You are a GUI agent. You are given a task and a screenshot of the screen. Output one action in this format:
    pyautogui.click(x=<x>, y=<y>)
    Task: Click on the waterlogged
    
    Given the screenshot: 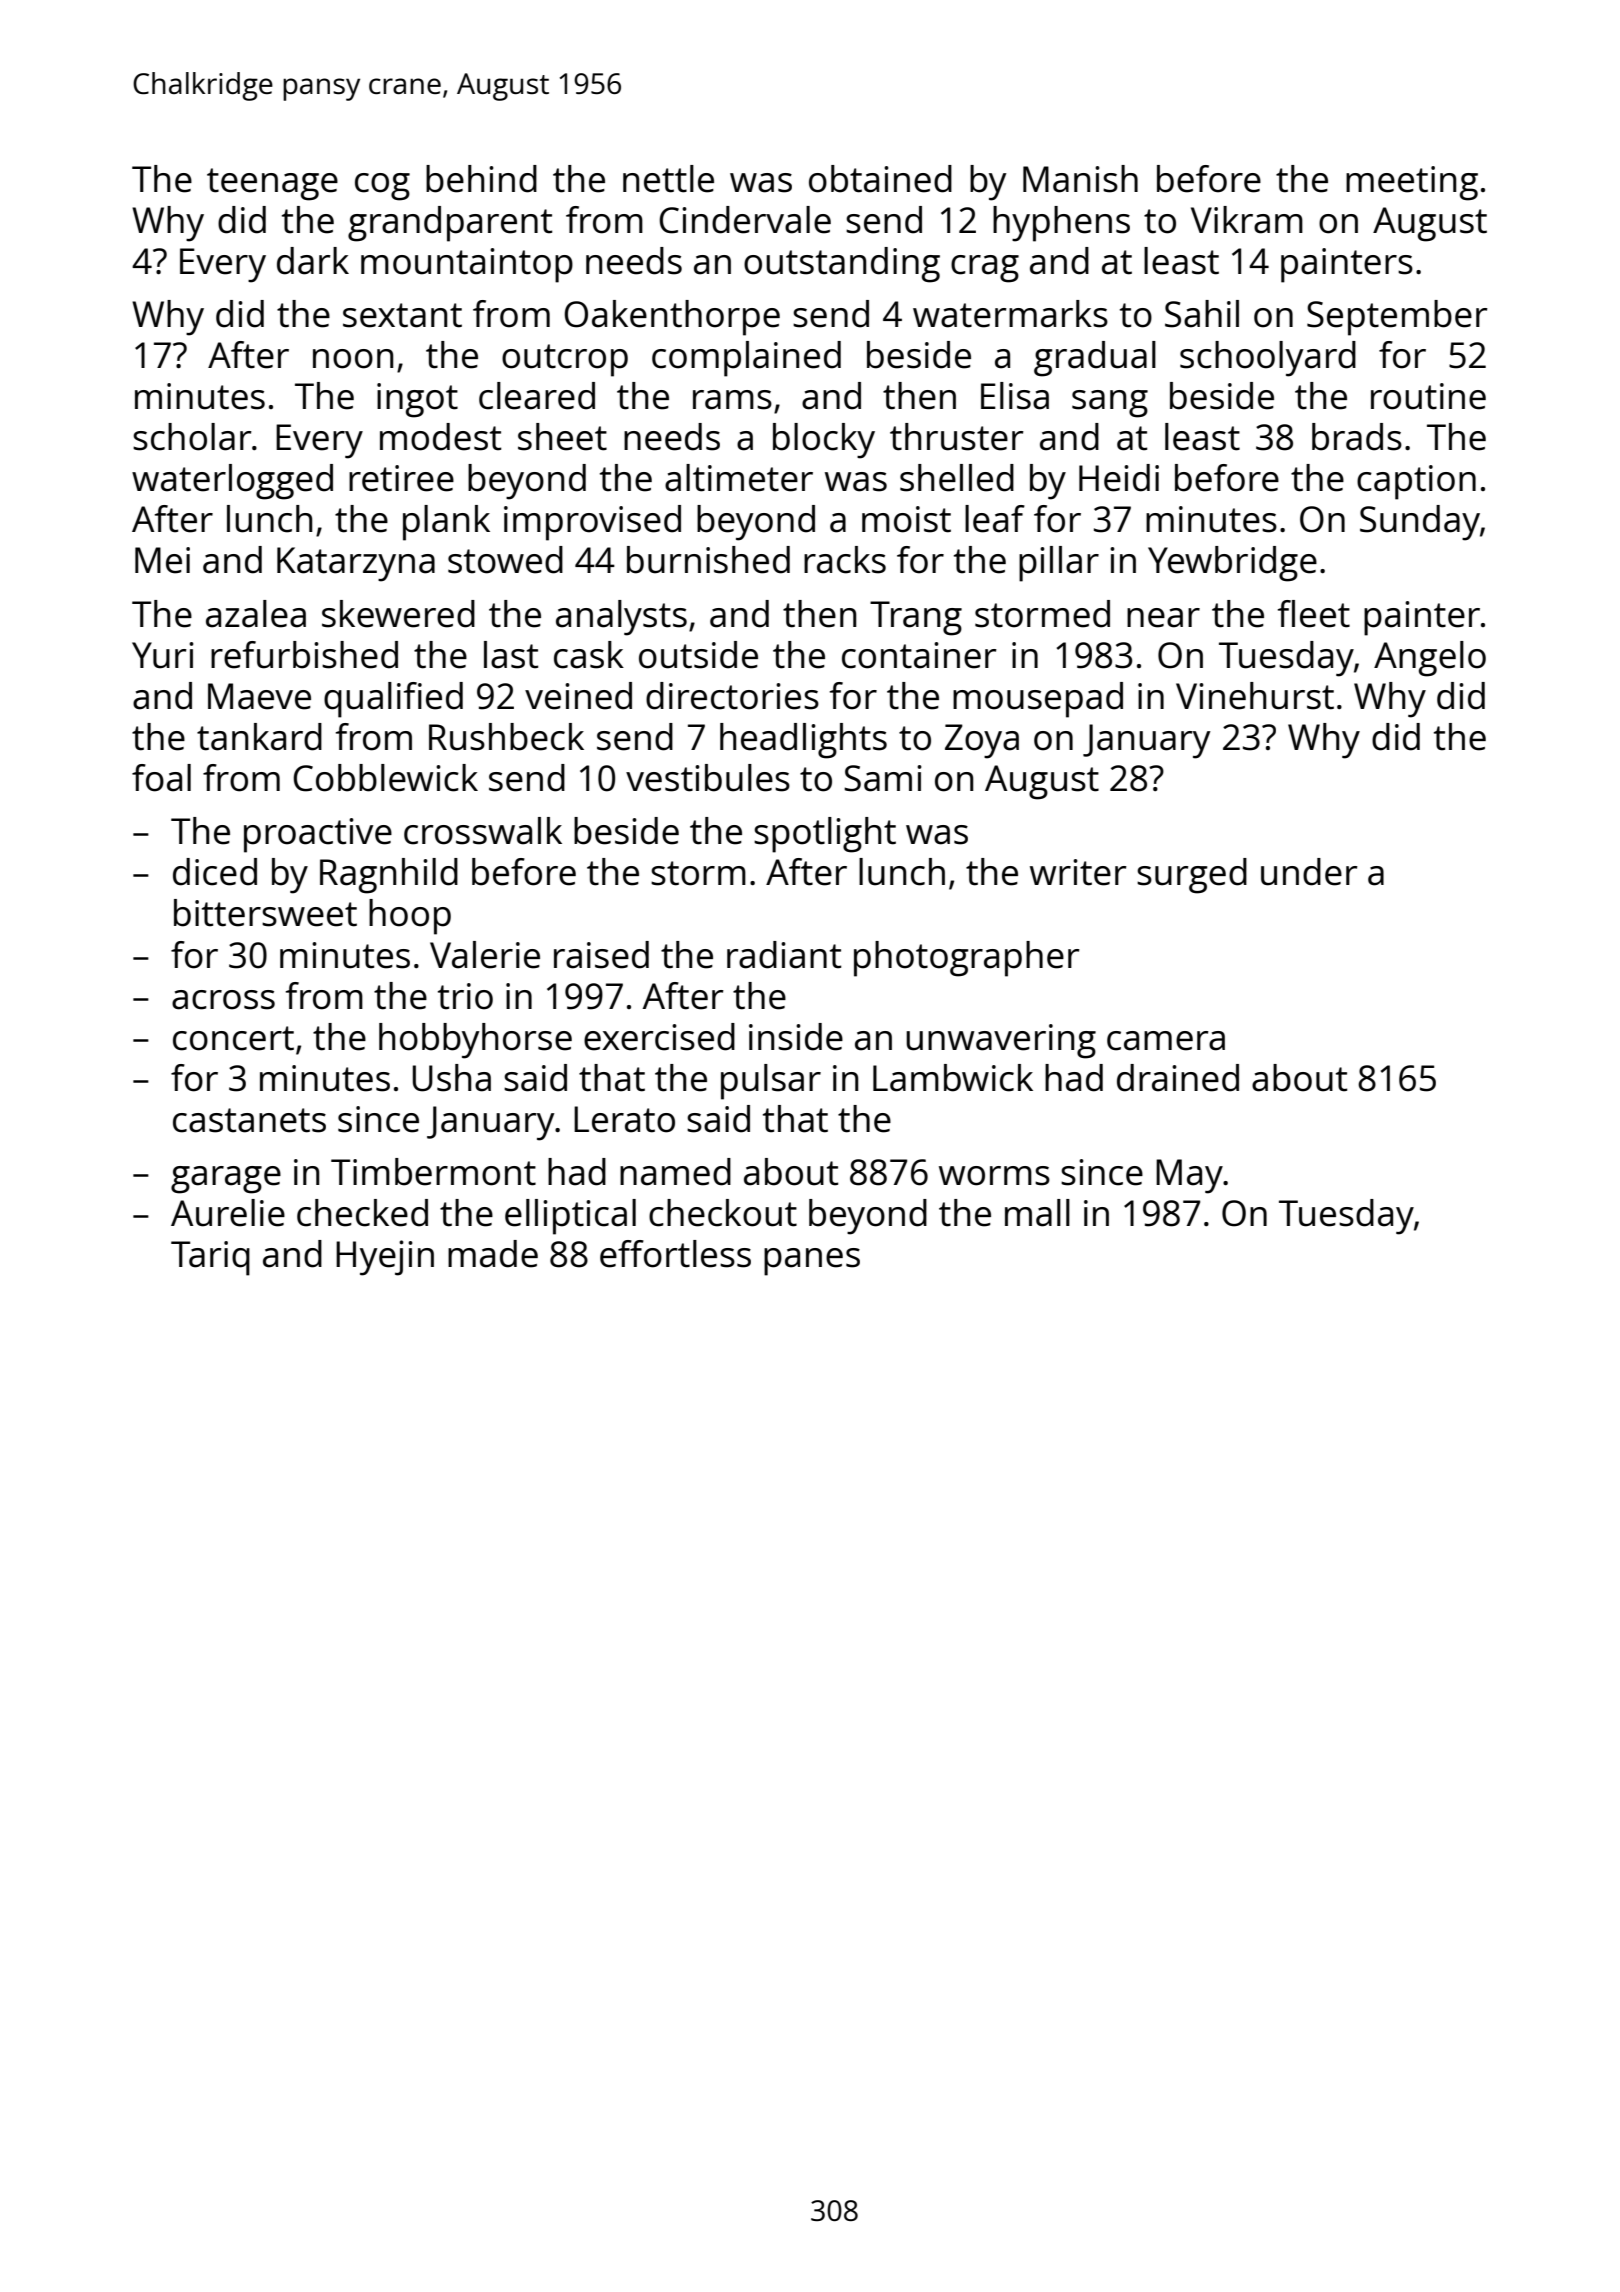 What is the action you would take?
    pyautogui.click(x=232, y=482)
